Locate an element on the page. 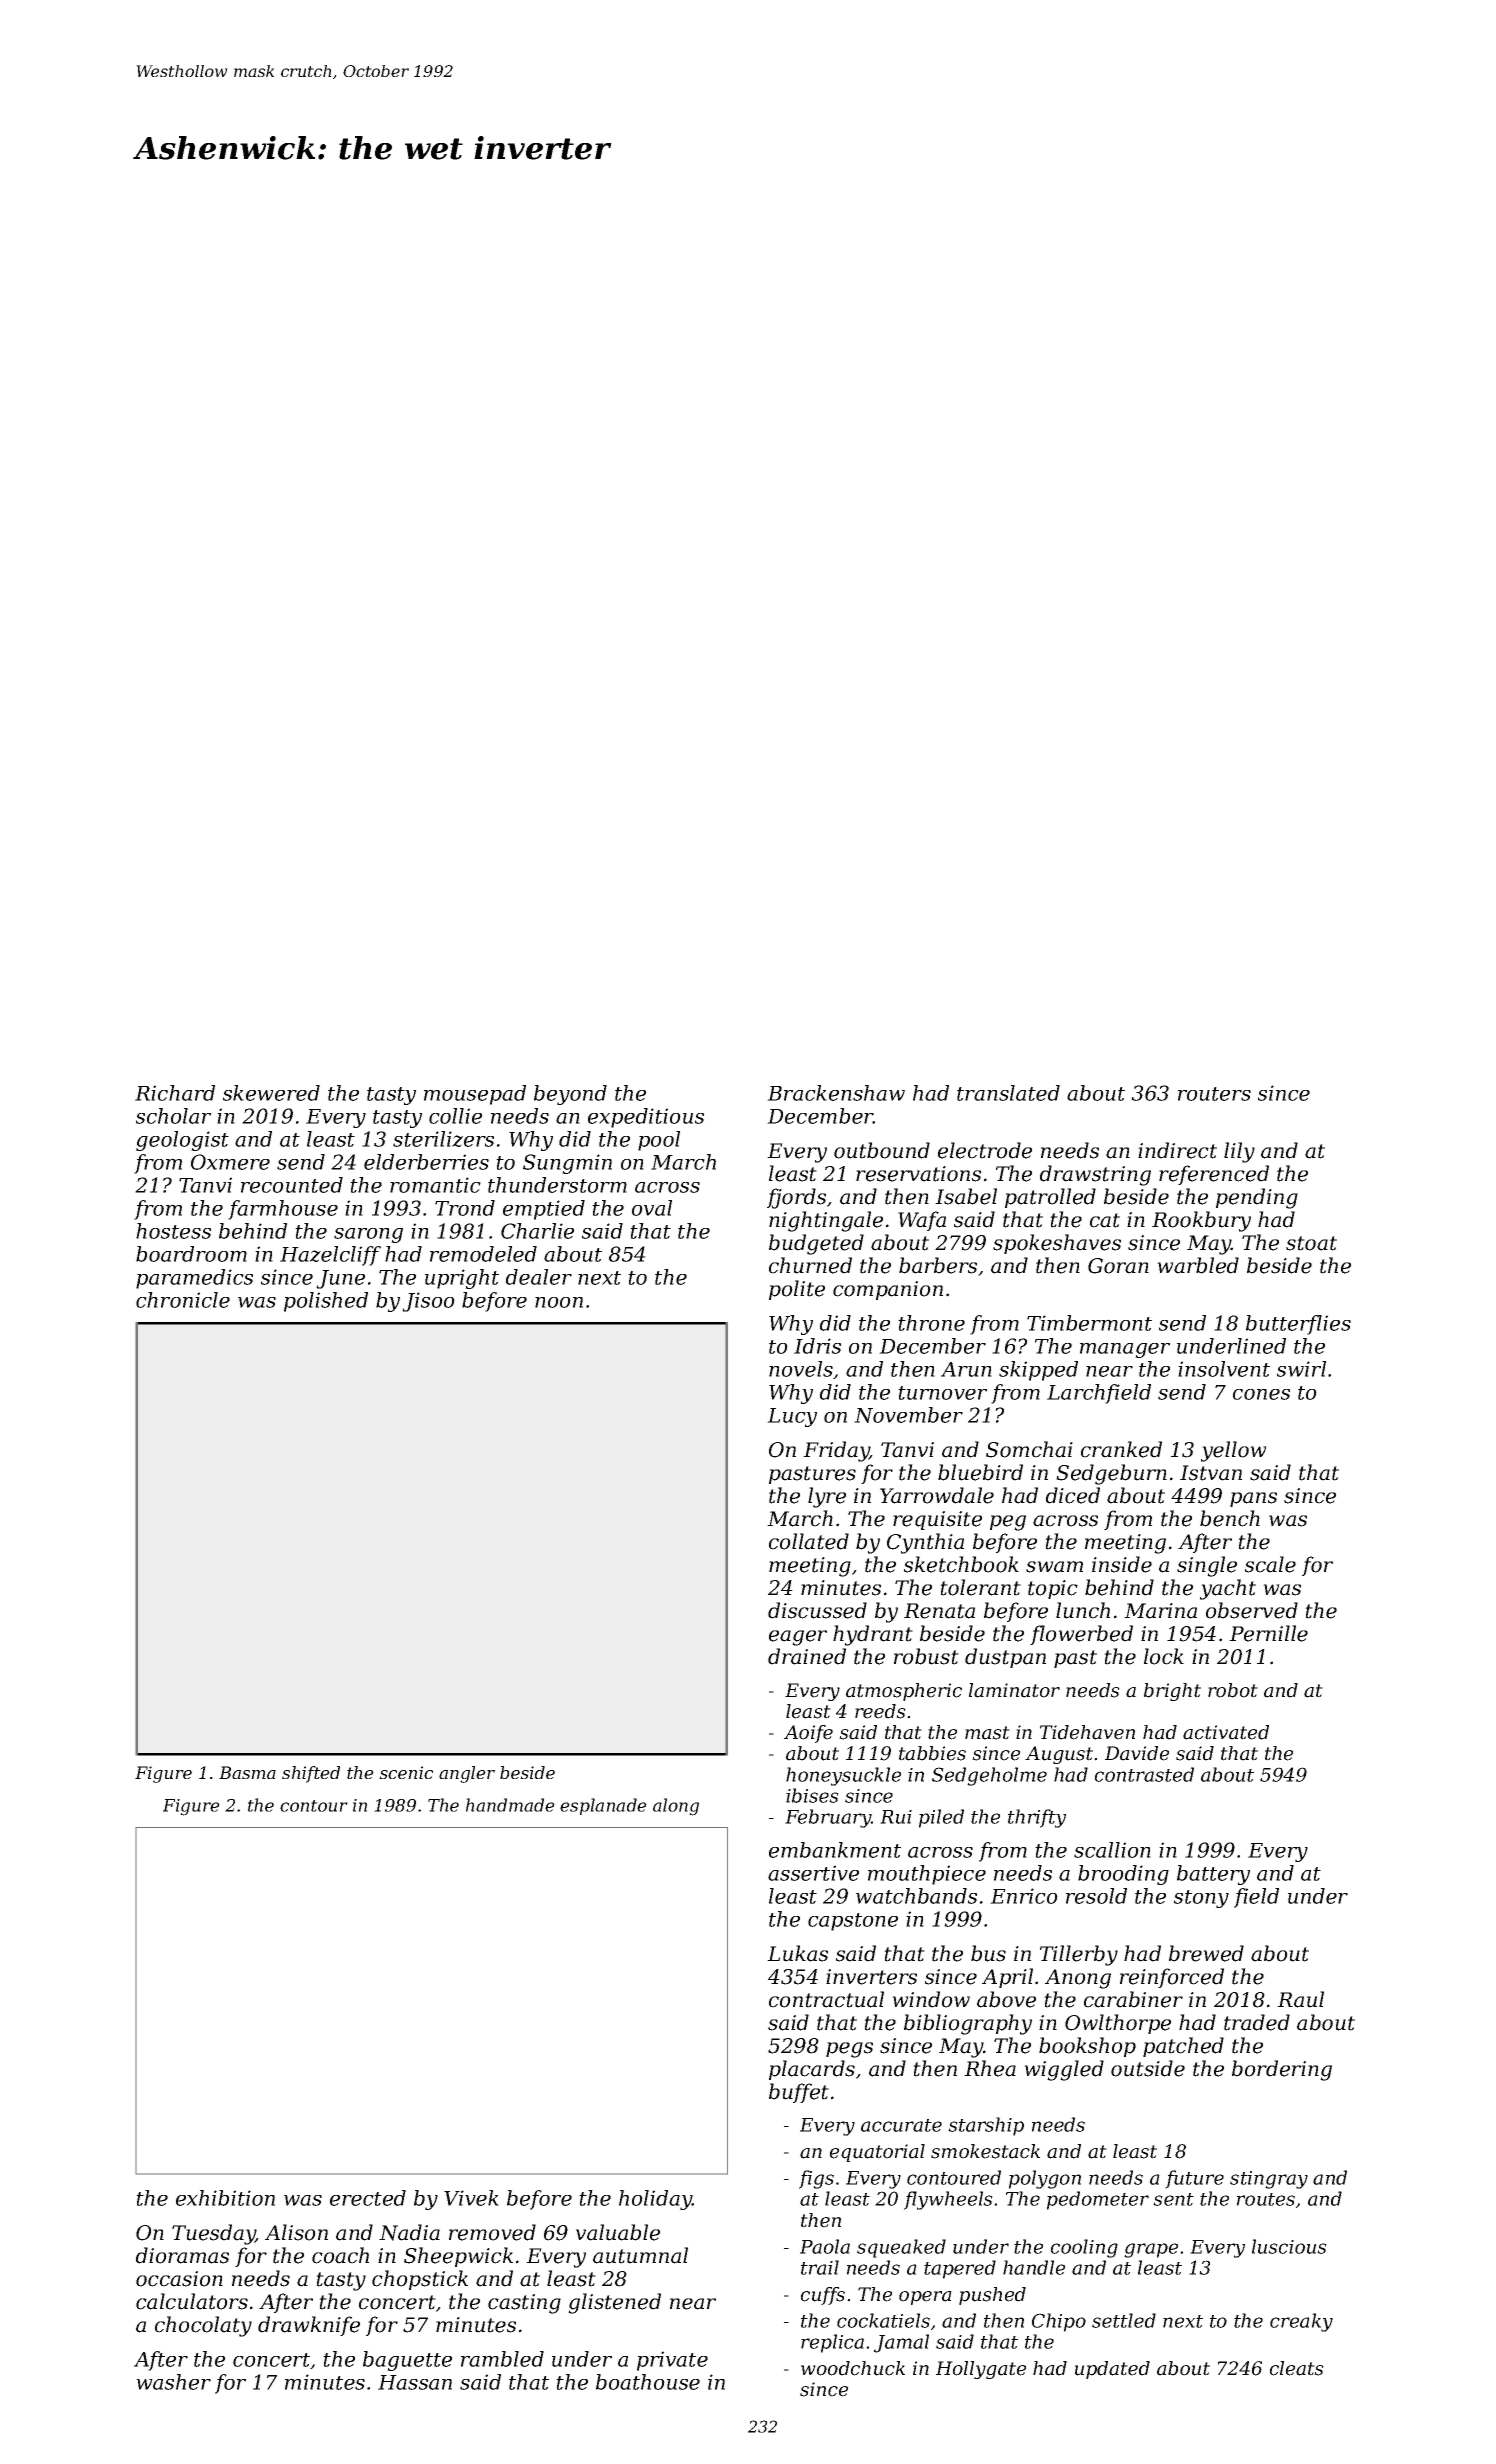 The image size is (1496, 2464). chronicle is located at coordinates (183, 1300).
